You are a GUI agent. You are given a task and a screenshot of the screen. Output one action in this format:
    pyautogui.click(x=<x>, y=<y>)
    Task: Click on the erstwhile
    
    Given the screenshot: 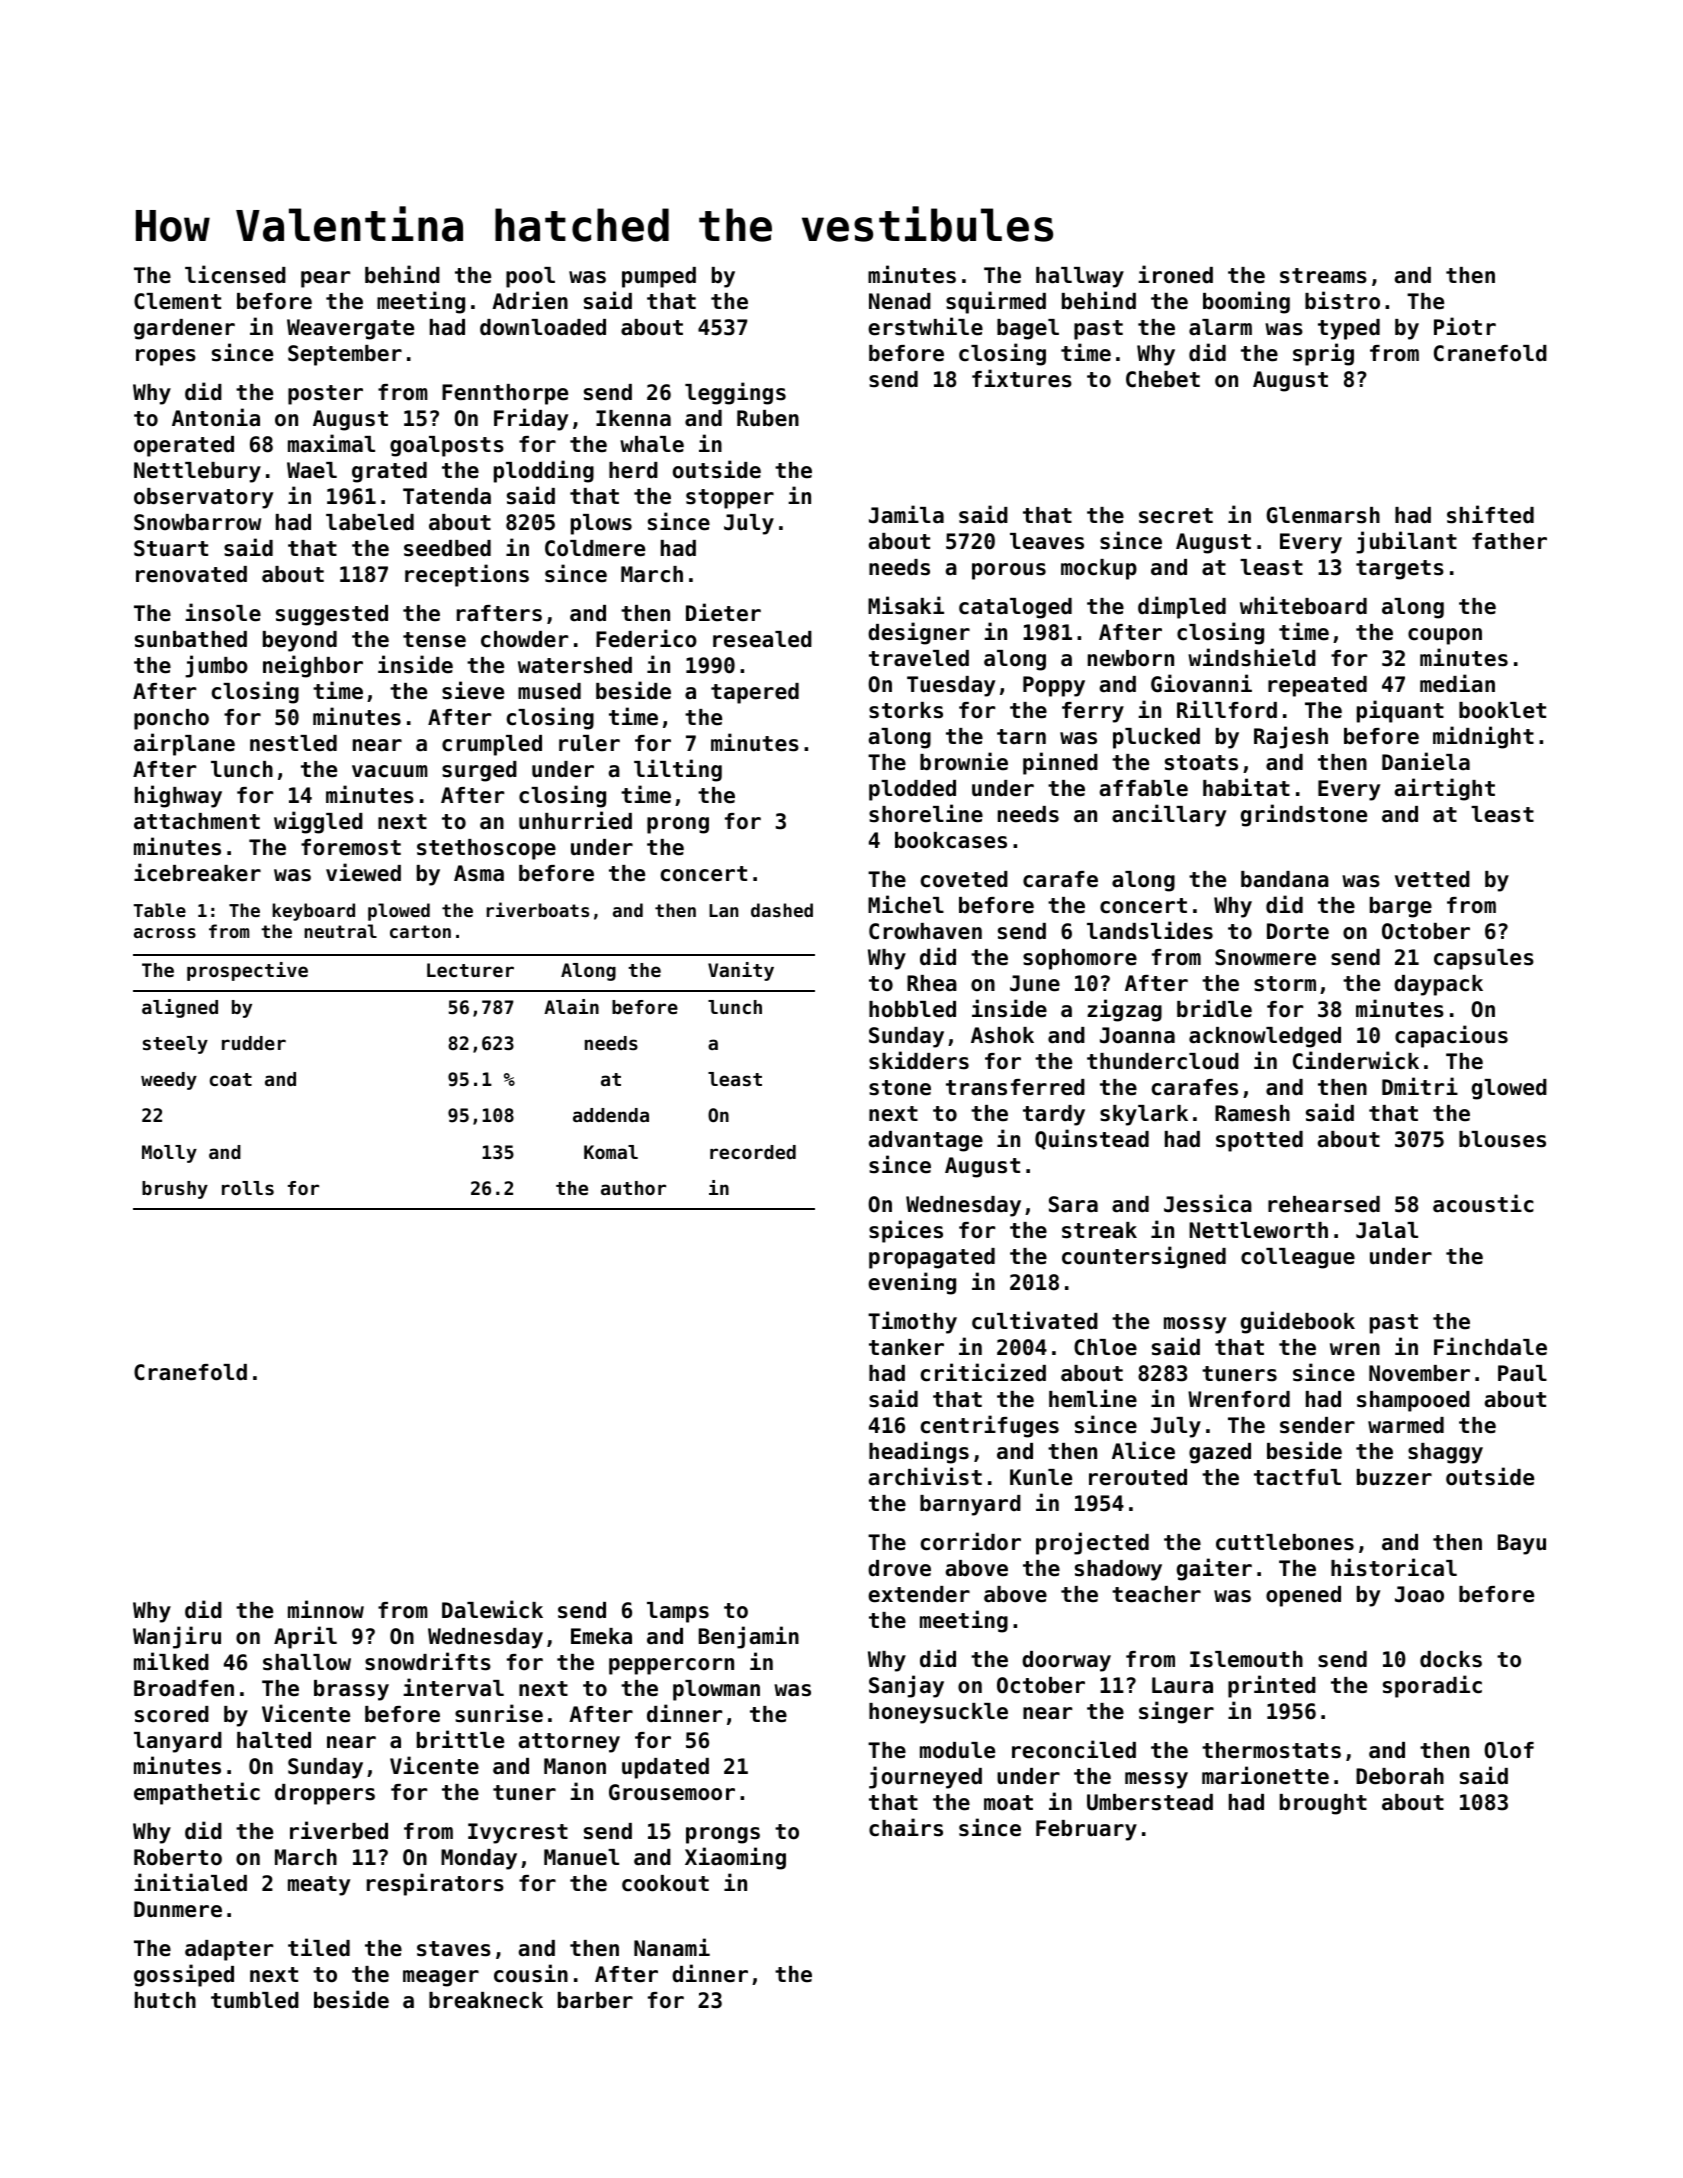 What is the action you would take?
    pyautogui.click(x=925, y=326)
